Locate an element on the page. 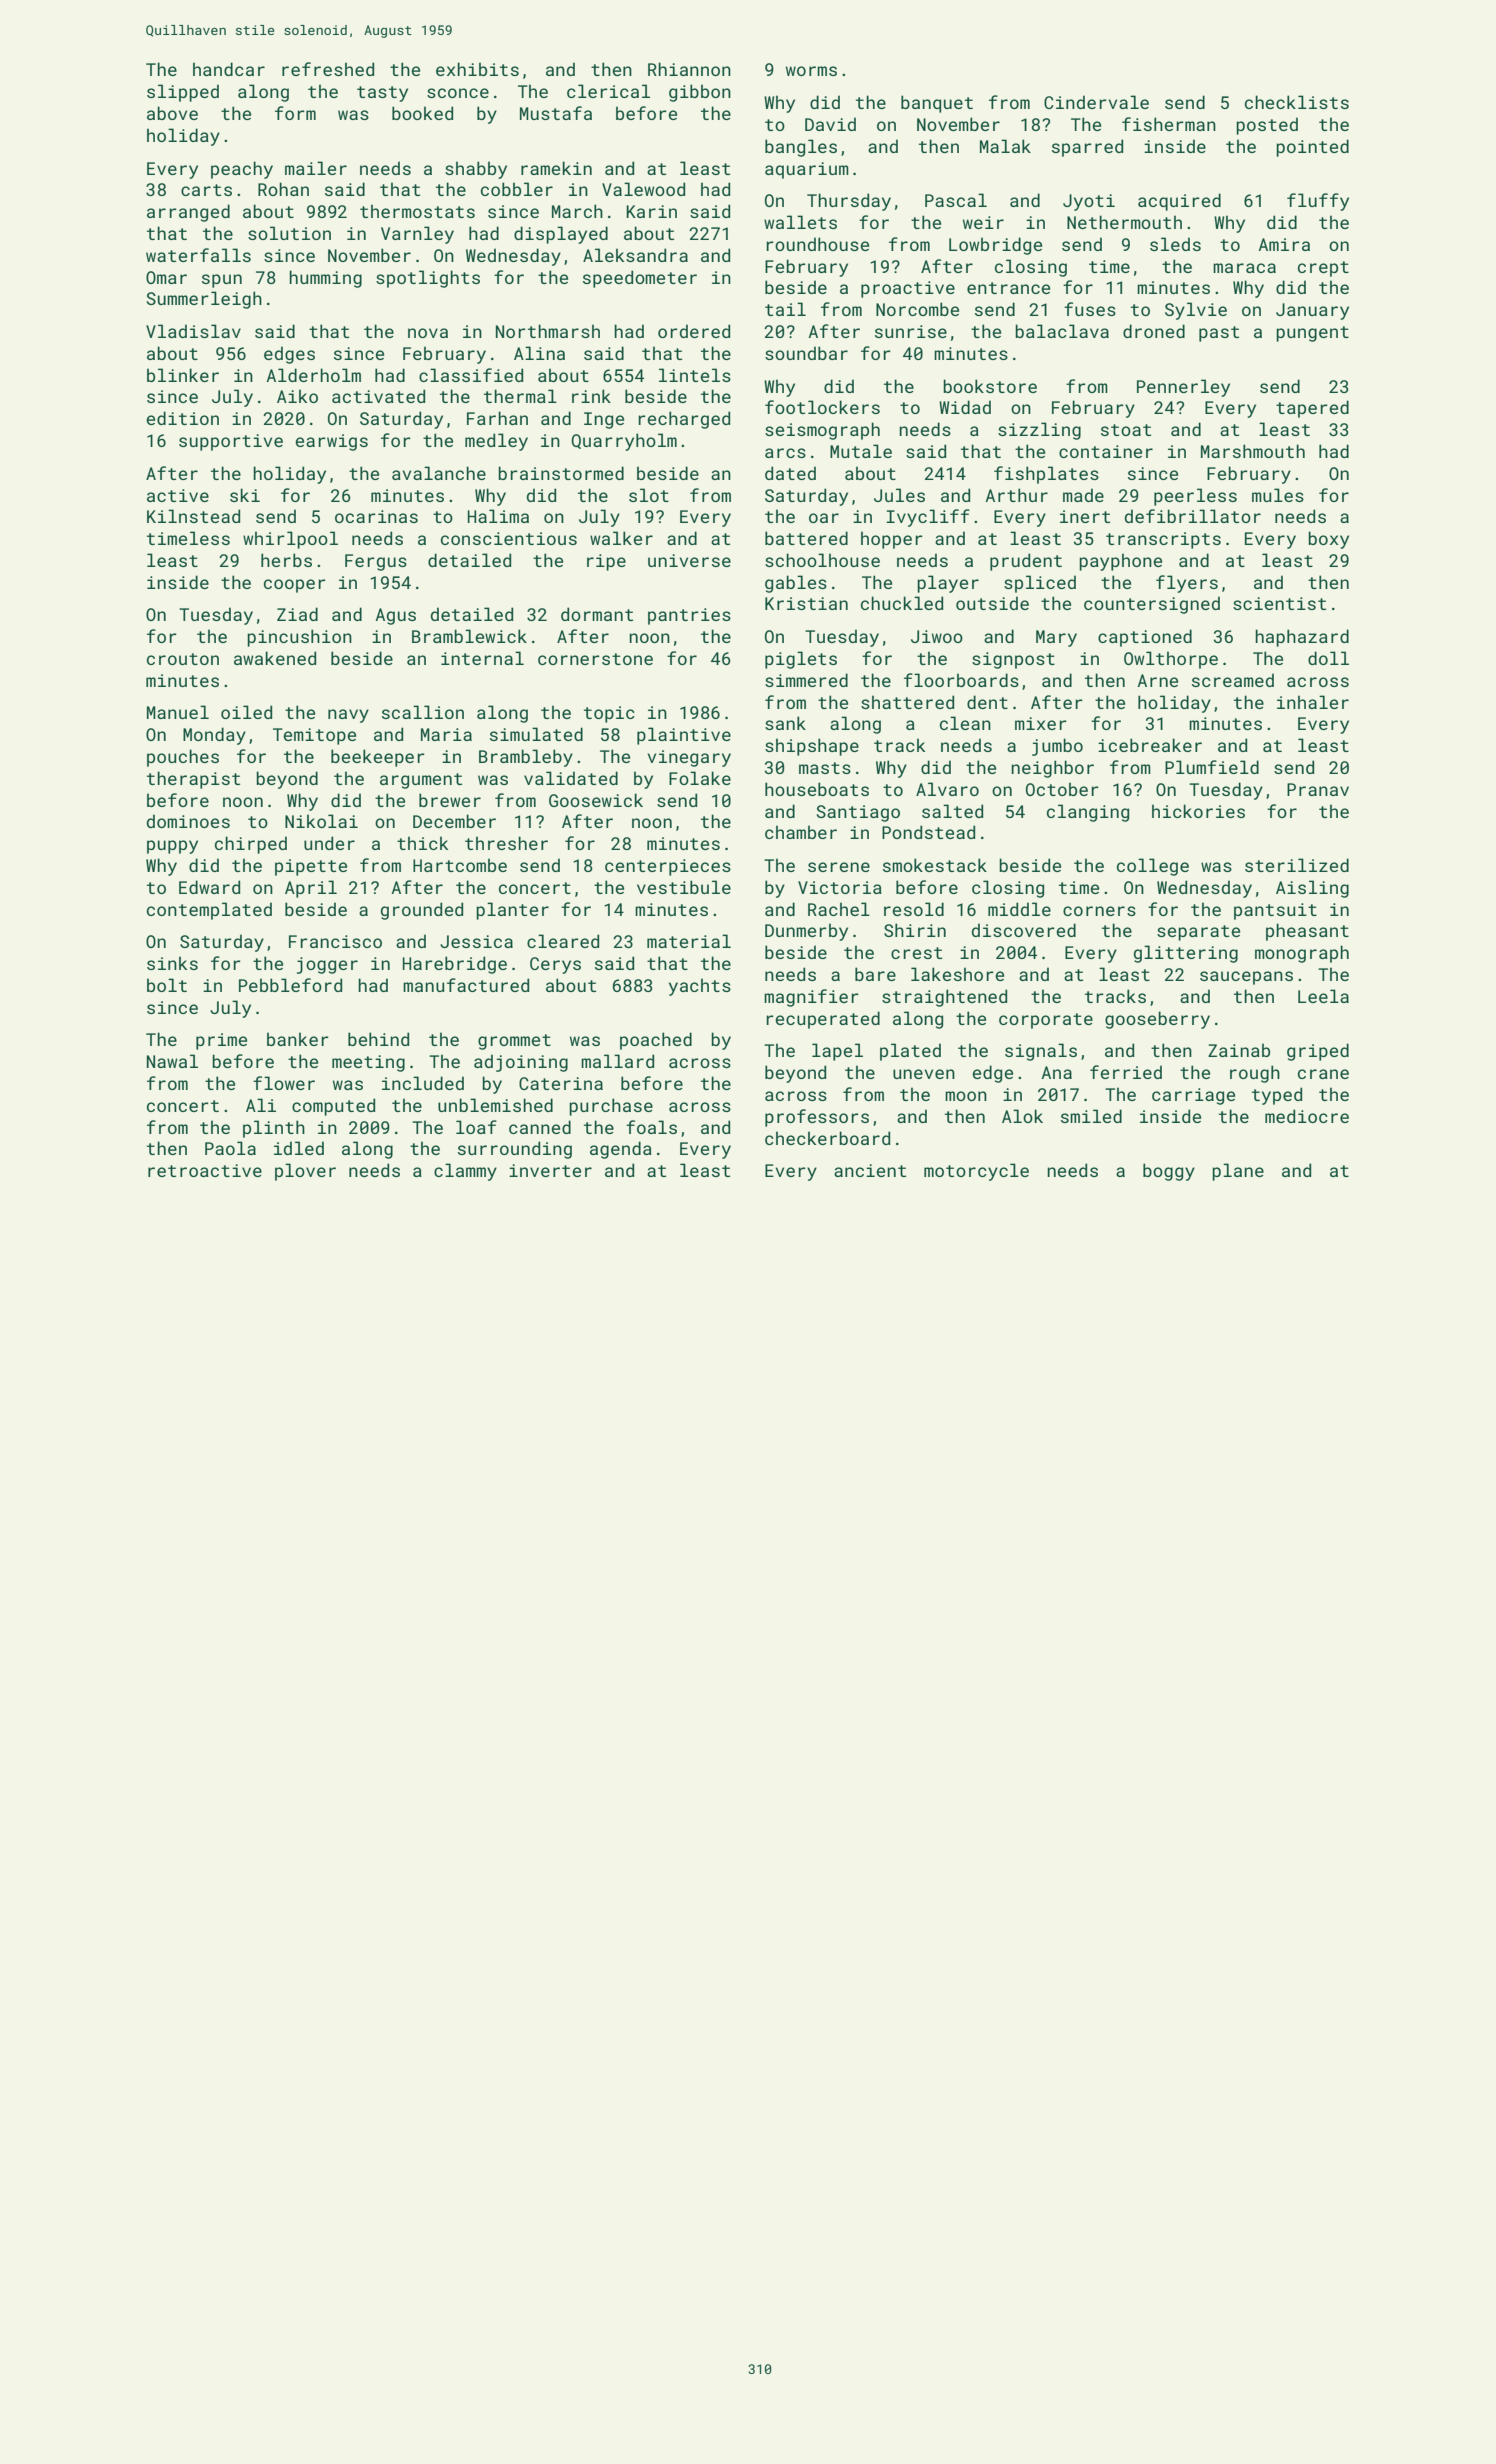  herbs is located at coordinates (286, 560).
